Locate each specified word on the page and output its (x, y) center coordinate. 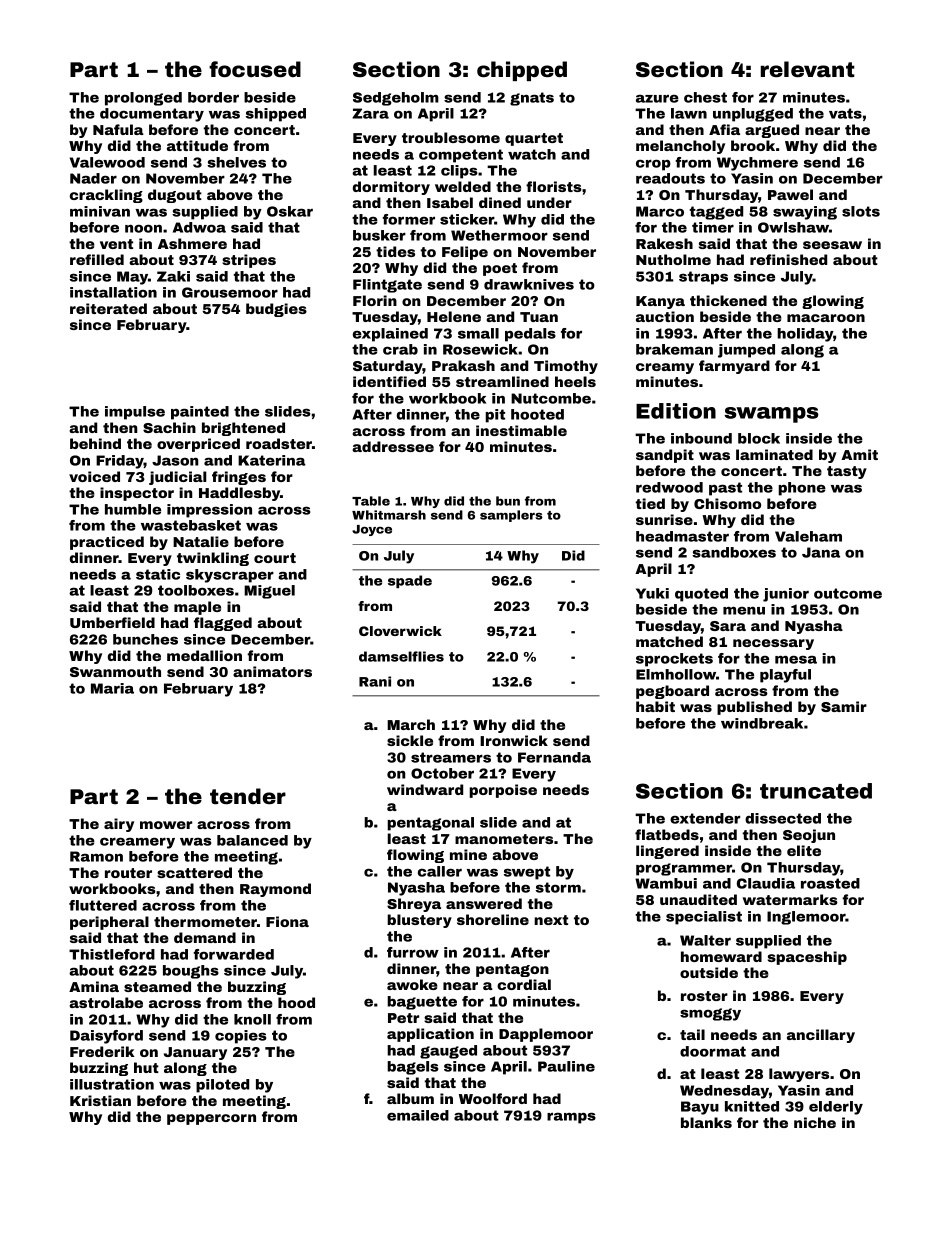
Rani (375, 681)
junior (786, 595)
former (408, 219)
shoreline (493, 919)
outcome (848, 593)
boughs (191, 972)
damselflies (401, 656)
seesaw (832, 245)
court (275, 558)
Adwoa (199, 227)
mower (166, 825)
